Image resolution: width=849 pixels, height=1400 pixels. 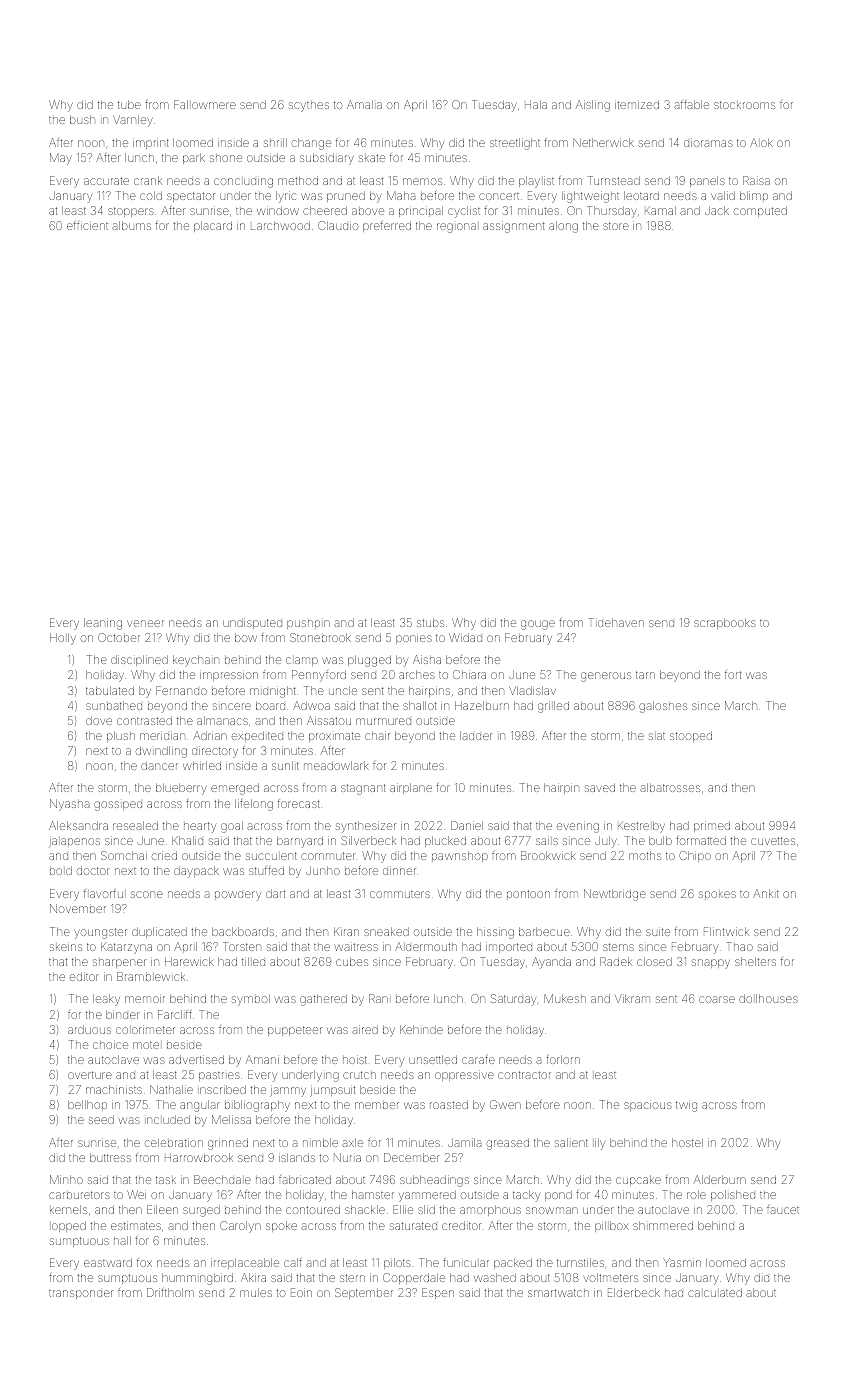 I want to click on jammy, so click(x=288, y=1092).
